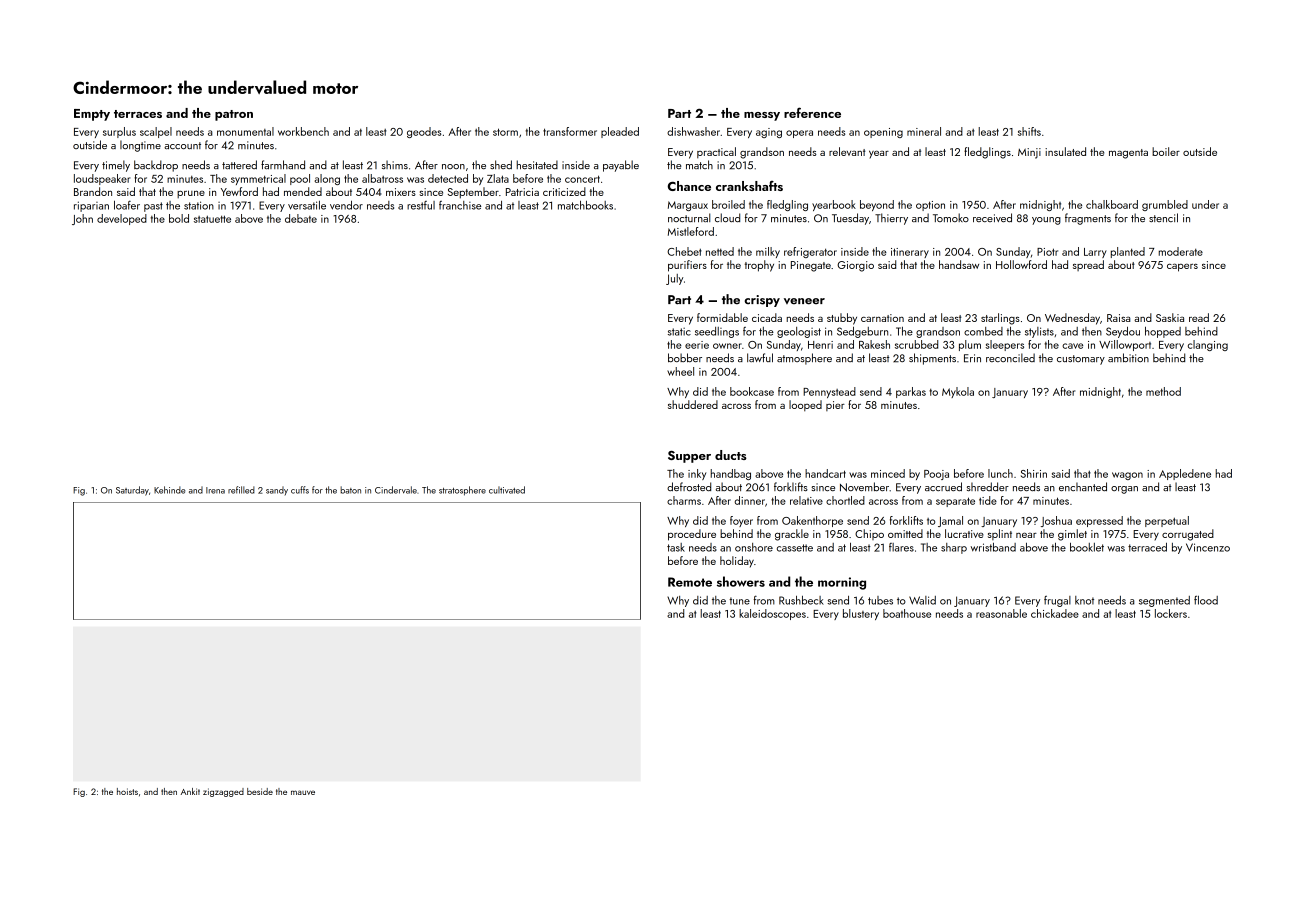  Describe the element at coordinates (260, 791) in the image. I see `beside` at that location.
